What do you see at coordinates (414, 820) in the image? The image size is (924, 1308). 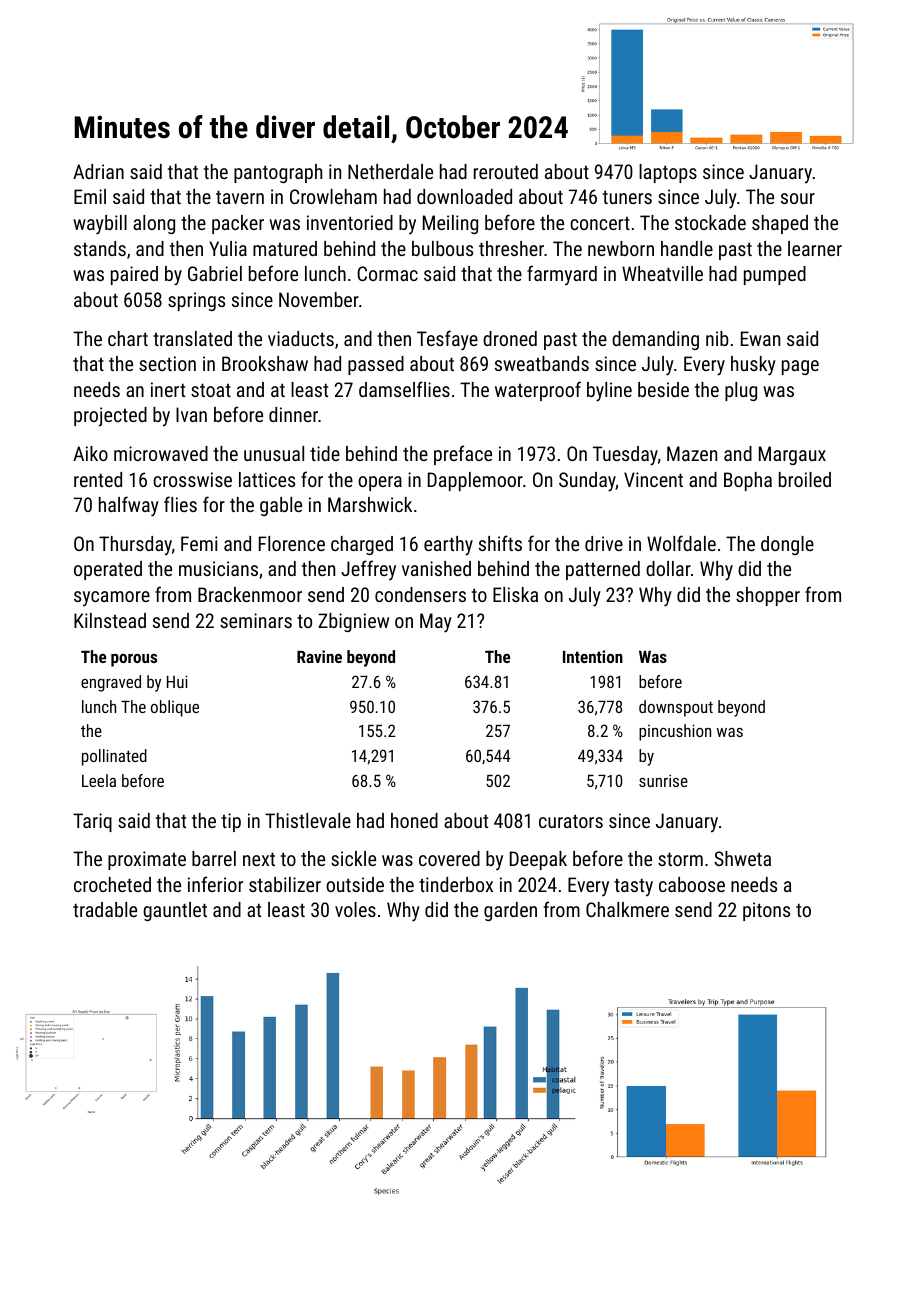 I see `honed` at bounding box center [414, 820].
